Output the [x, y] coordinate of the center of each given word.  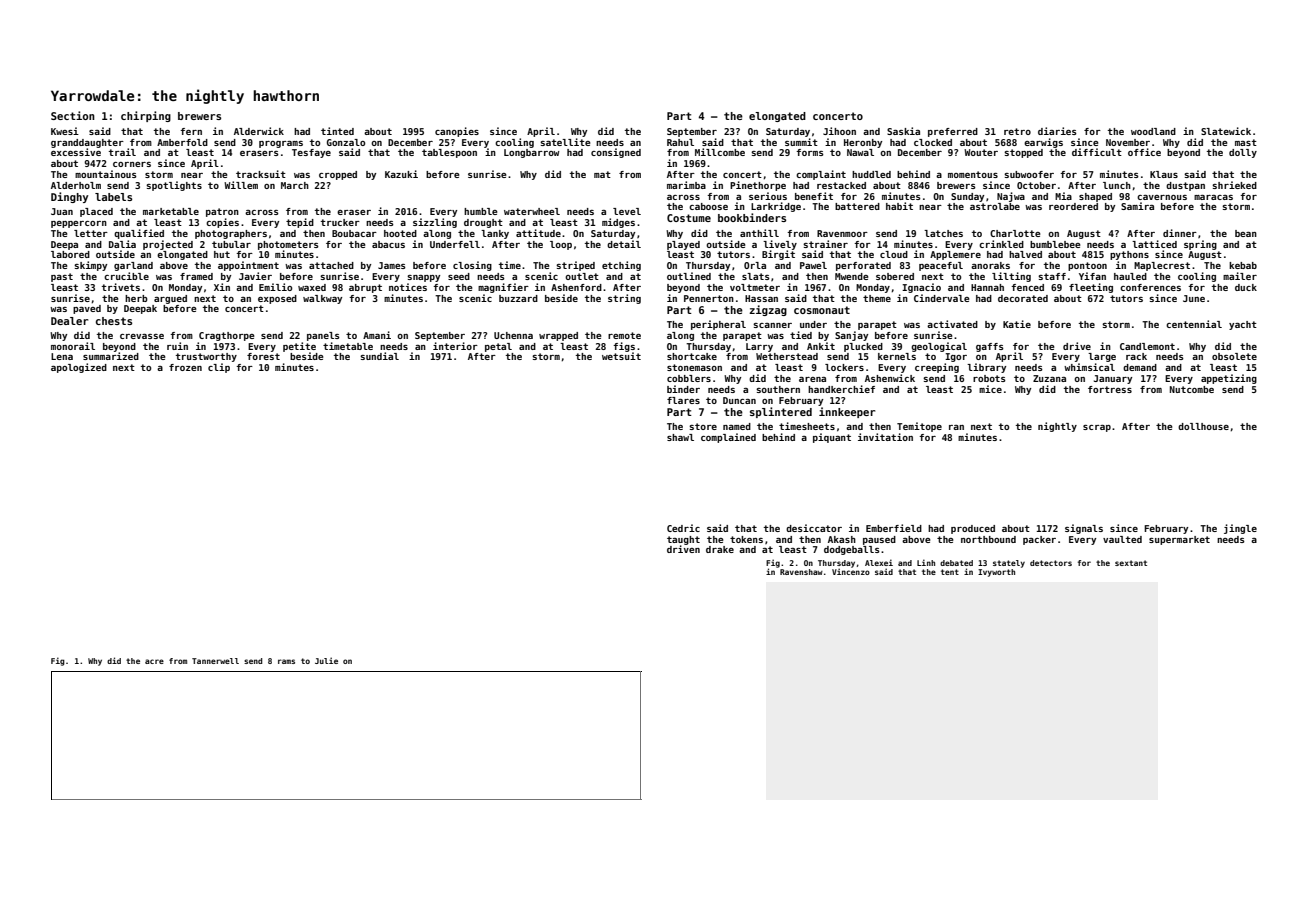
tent [950, 572]
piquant [832, 438]
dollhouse [1203, 426]
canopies [457, 132]
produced [973, 529]
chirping [146, 116]
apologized [79, 368]
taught [683, 540]
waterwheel [532, 211]
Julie [326, 660]
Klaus [1164, 174]
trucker [340, 222]
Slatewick [1226, 131]
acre [154, 661]
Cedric [683, 528]
